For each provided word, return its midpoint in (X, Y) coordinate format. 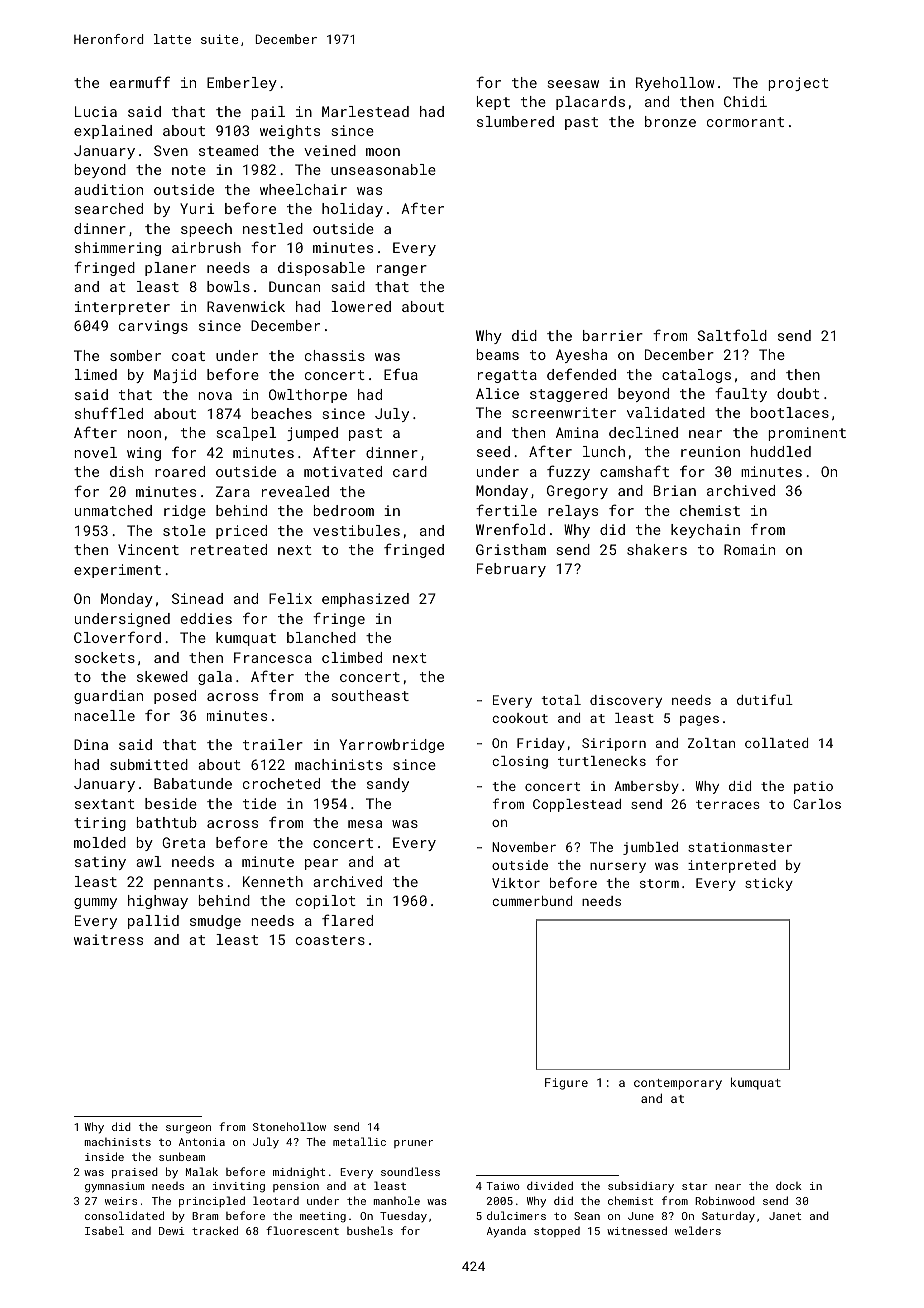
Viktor (516, 883)
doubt (798, 393)
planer (170, 269)
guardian (108, 697)
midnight (299, 1173)
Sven (171, 150)
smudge (215, 922)
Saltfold (732, 335)
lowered (361, 306)
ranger (402, 270)
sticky (769, 884)
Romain (749, 549)
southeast (370, 695)
